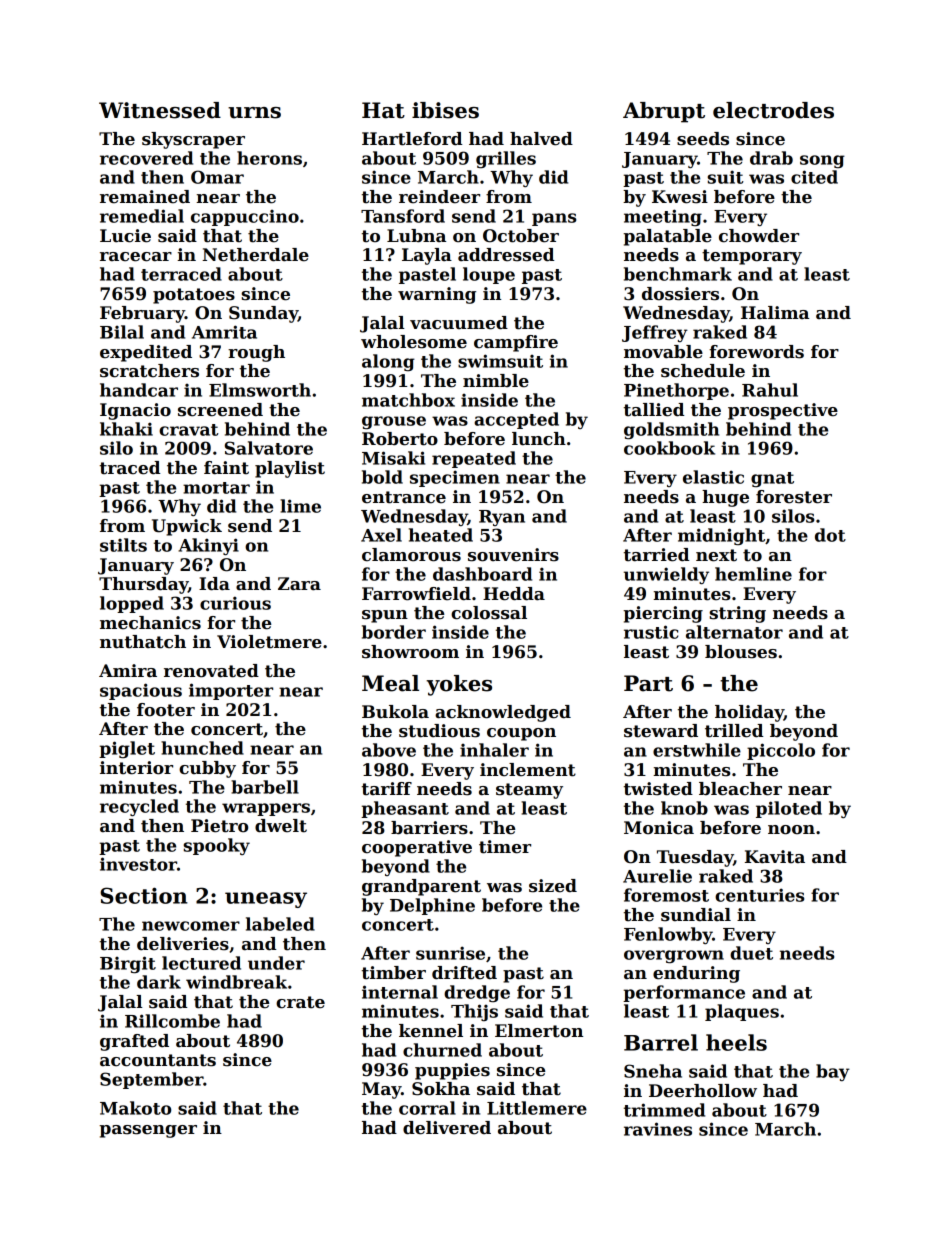  Describe the element at coordinates (445, 110) in the screenshot. I see `ibises` at that location.
